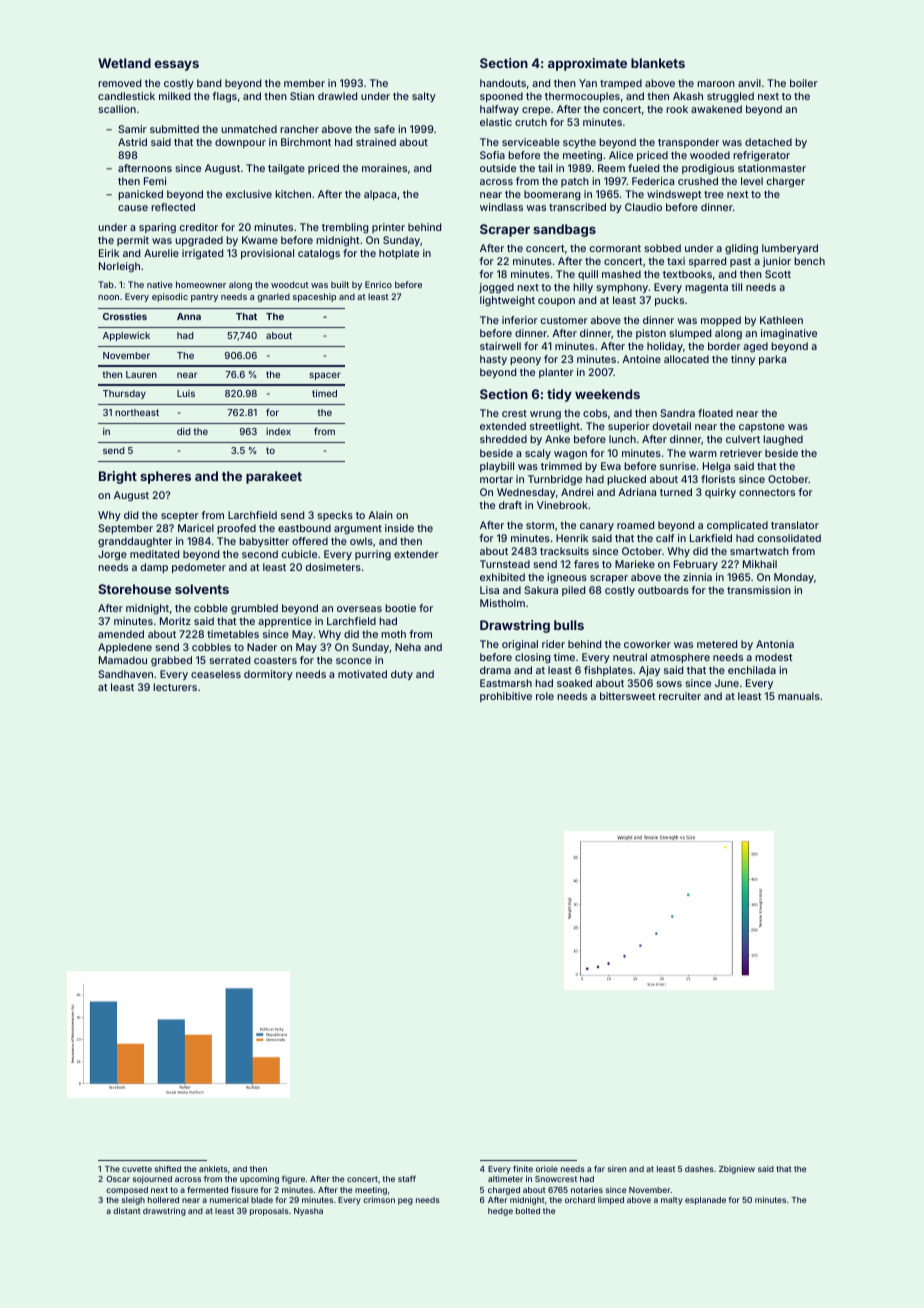 The width and height of the image is (924, 1308). What do you see at coordinates (741, 249) in the image?
I see `gliding` at bounding box center [741, 249].
